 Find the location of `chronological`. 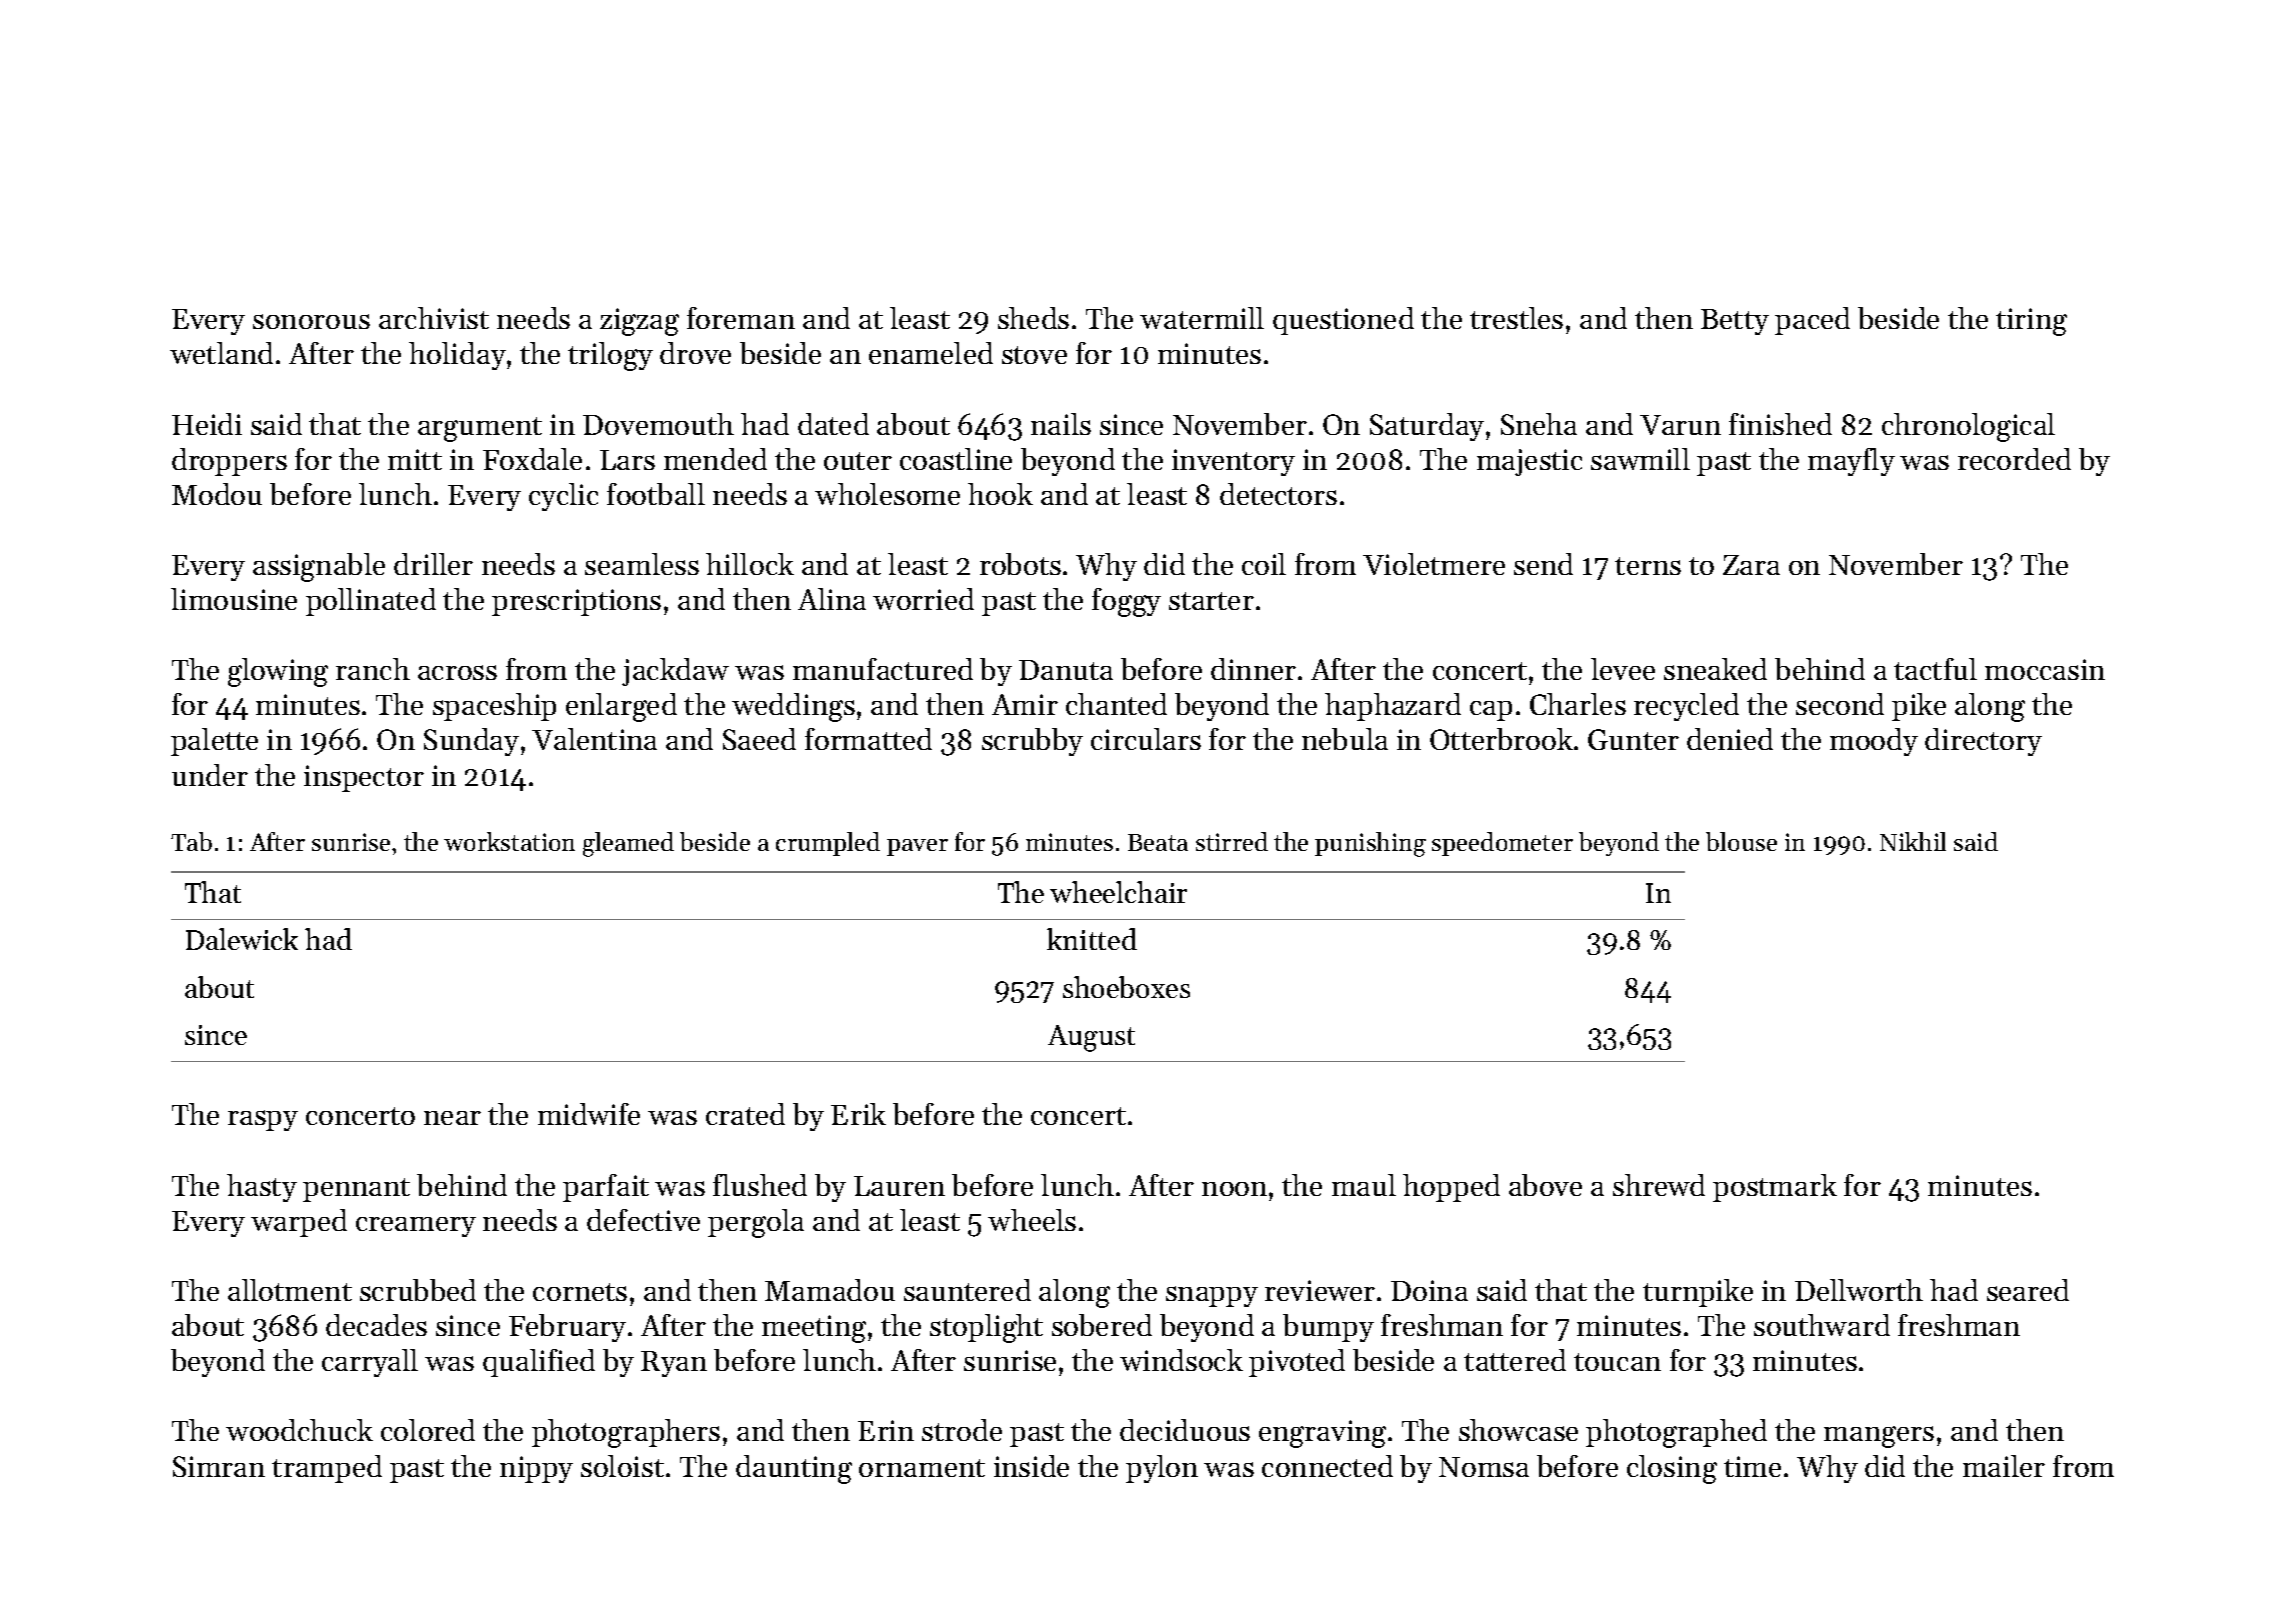

chronological is located at coordinates (1968, 427).
